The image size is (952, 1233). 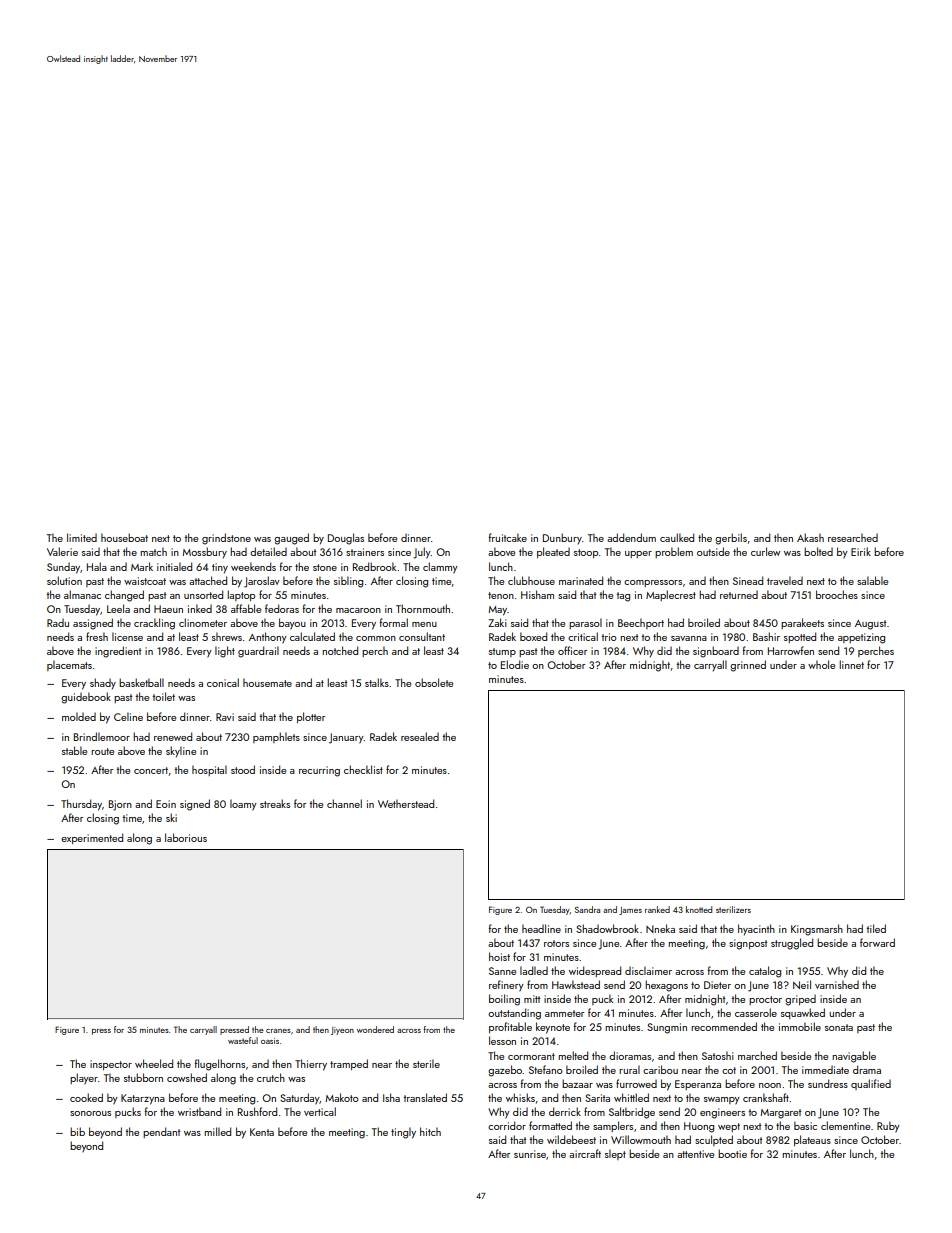 What do you see at coordinates (77, 1131) in the screenshot?
I see `bib` at bounding box center [77, 1131].
